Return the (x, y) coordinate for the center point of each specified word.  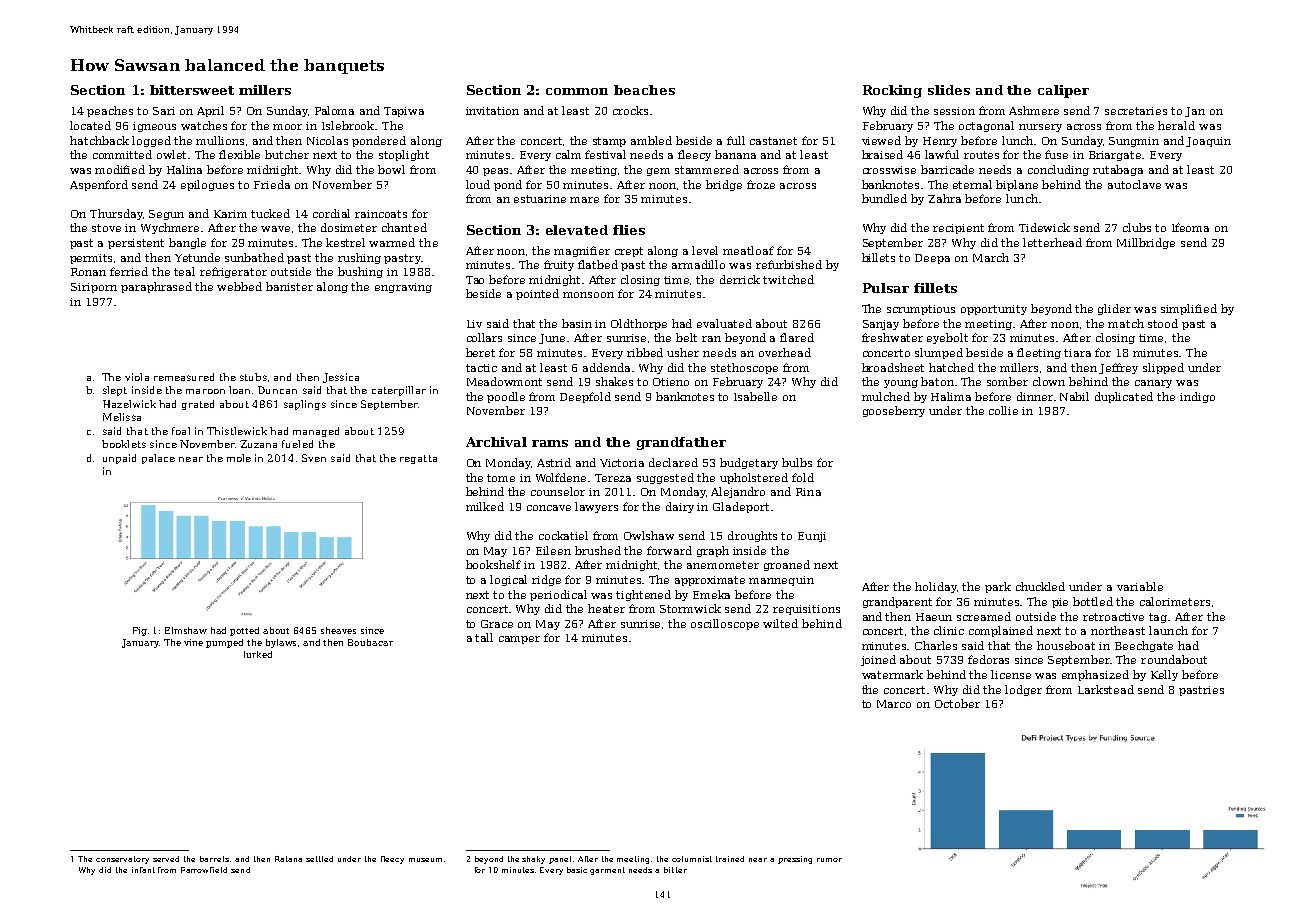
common (577, 91)
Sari (164, 111)
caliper (1063, 91)
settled (319, 859)
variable (1140, 586)
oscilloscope (725, 624)
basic (577, 870)
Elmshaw (186, 630)
